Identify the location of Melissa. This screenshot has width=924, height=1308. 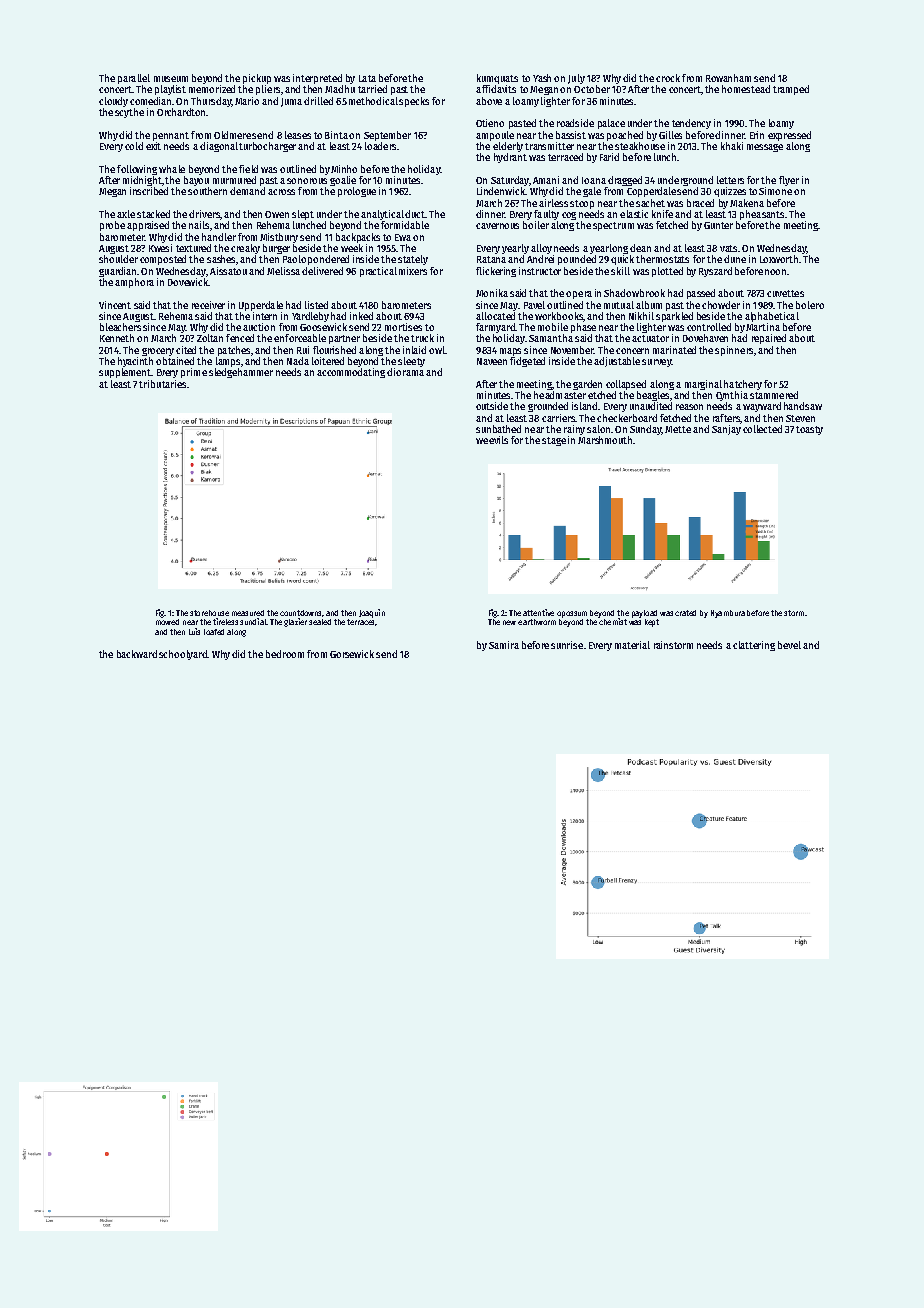
(283, 271).
